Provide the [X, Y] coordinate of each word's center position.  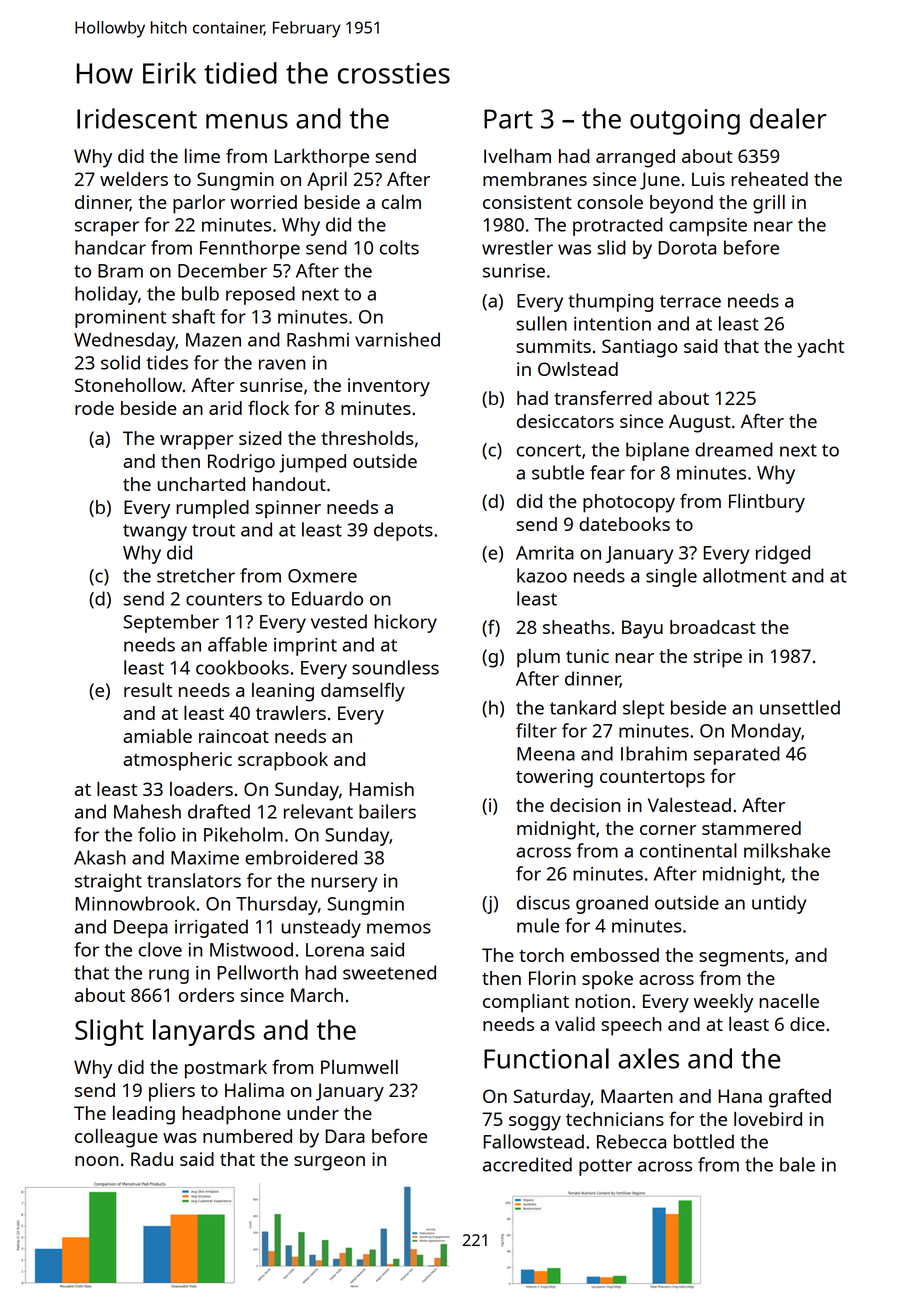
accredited [527, 1164]
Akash [100, 857]
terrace [690, 301]
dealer [788, 118]
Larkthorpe [322, 158]
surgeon [329, 1163]
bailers [387, 811]
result [148, 690]
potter [605, 1167]
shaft [193, 316]
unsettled [800, 707]
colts [399, 247]
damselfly [363, 692]
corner [668, 830]
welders [134, 179]
